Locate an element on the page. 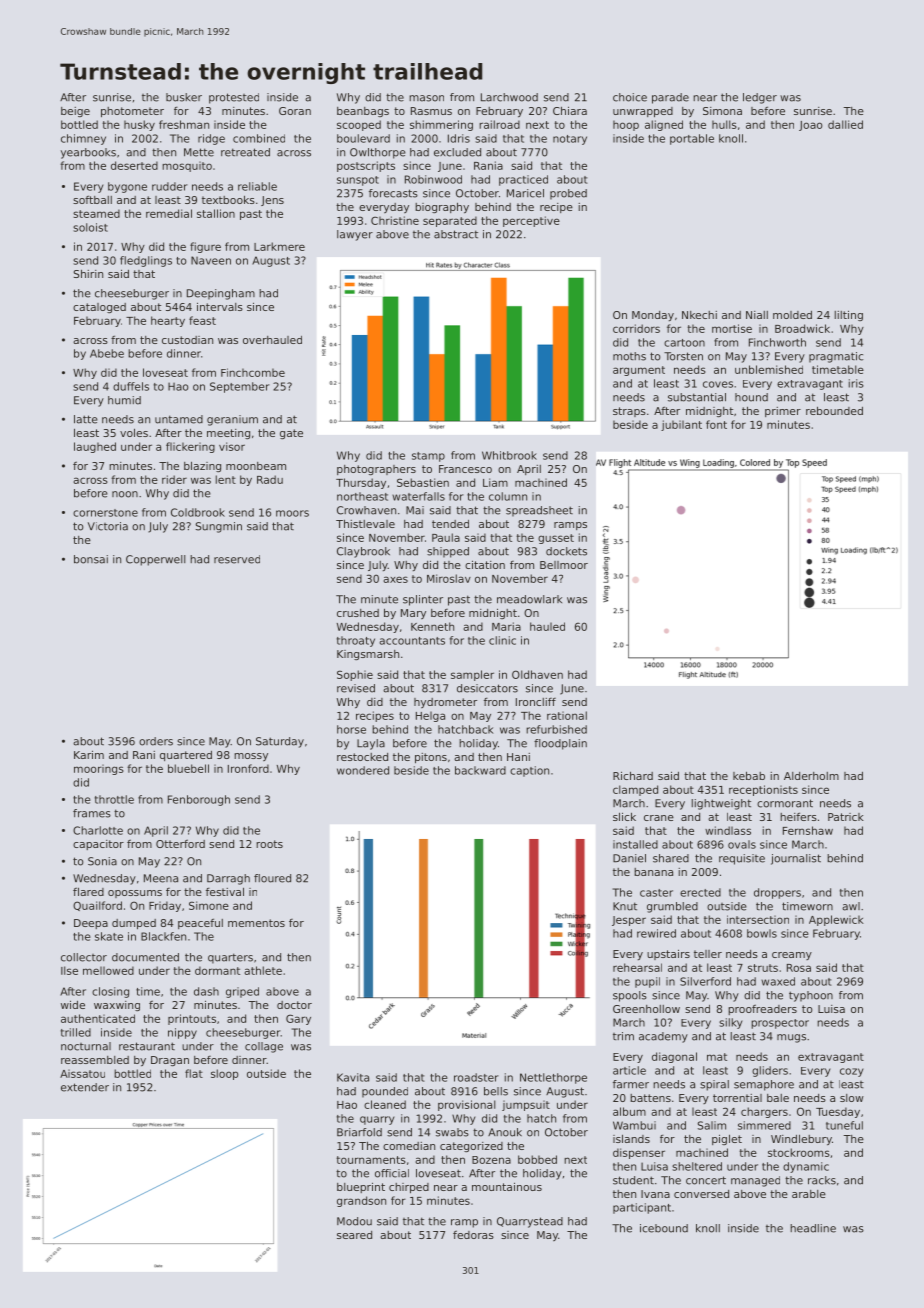  probed is located at coordinates (568, 194).
